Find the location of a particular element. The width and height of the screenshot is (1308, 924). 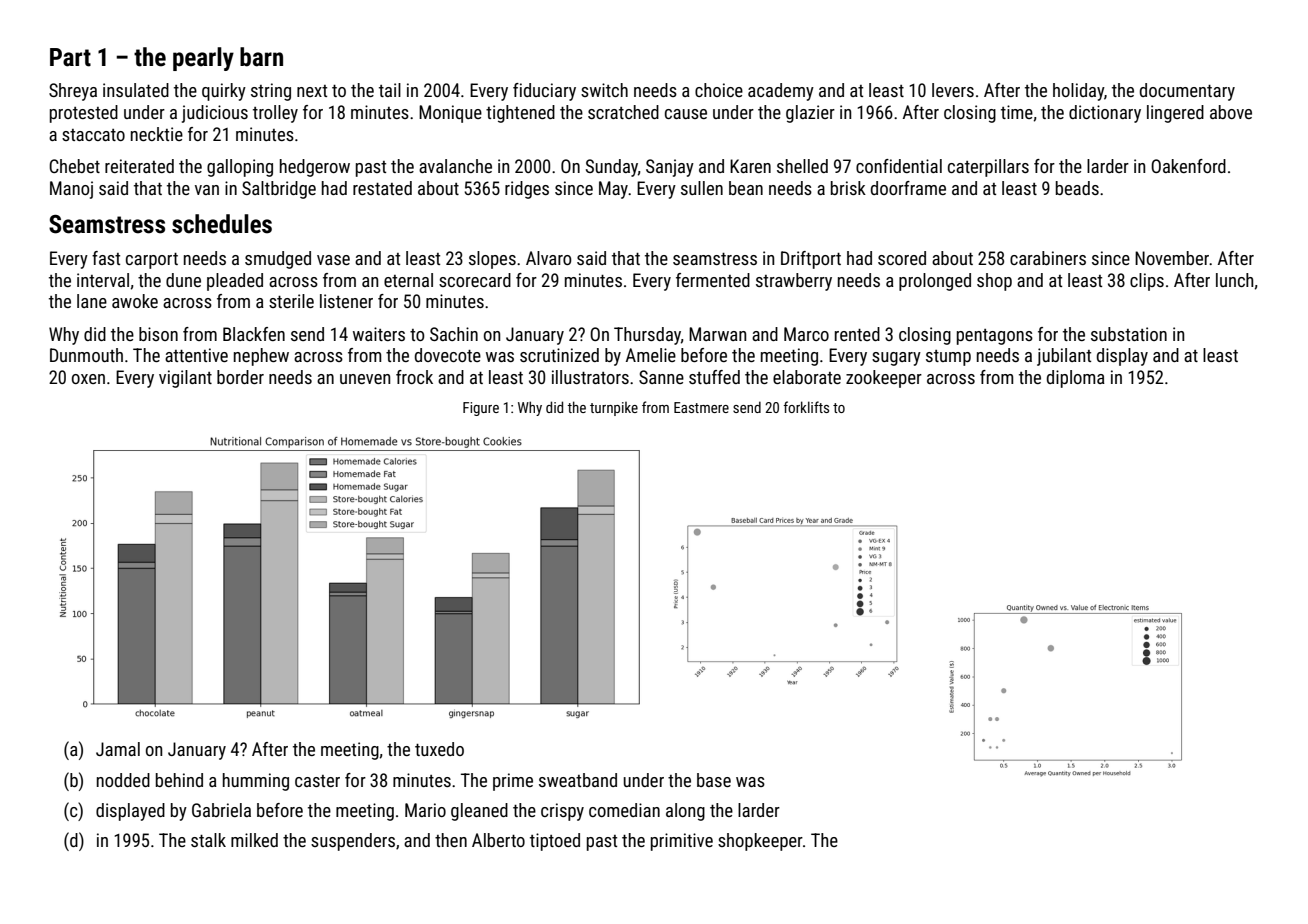

fiduciary is located at coordinates (544, 92).
